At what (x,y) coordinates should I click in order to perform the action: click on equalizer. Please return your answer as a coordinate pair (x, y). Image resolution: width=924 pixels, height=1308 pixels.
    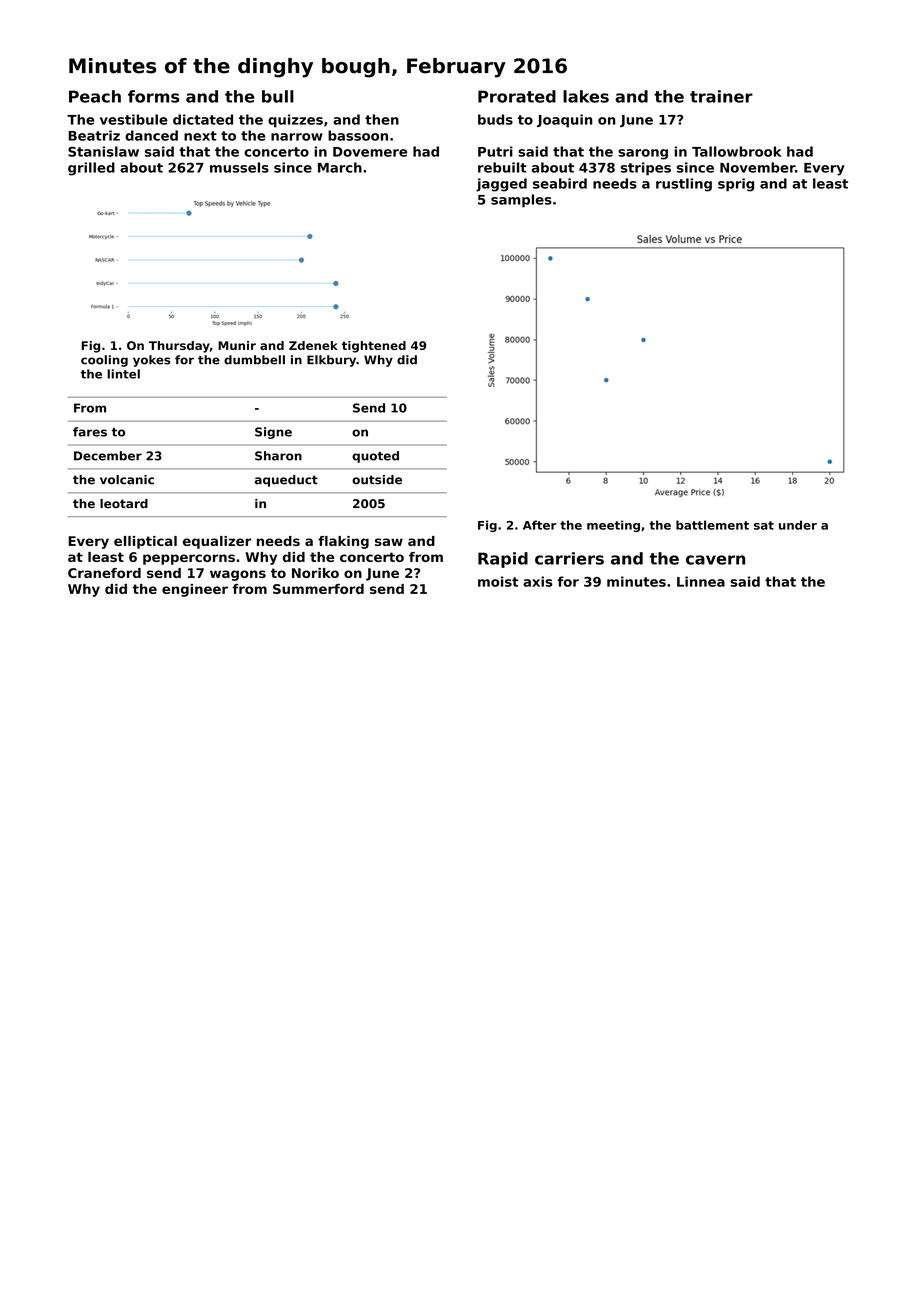
    Looking at the image, I should click on (217, 542).
